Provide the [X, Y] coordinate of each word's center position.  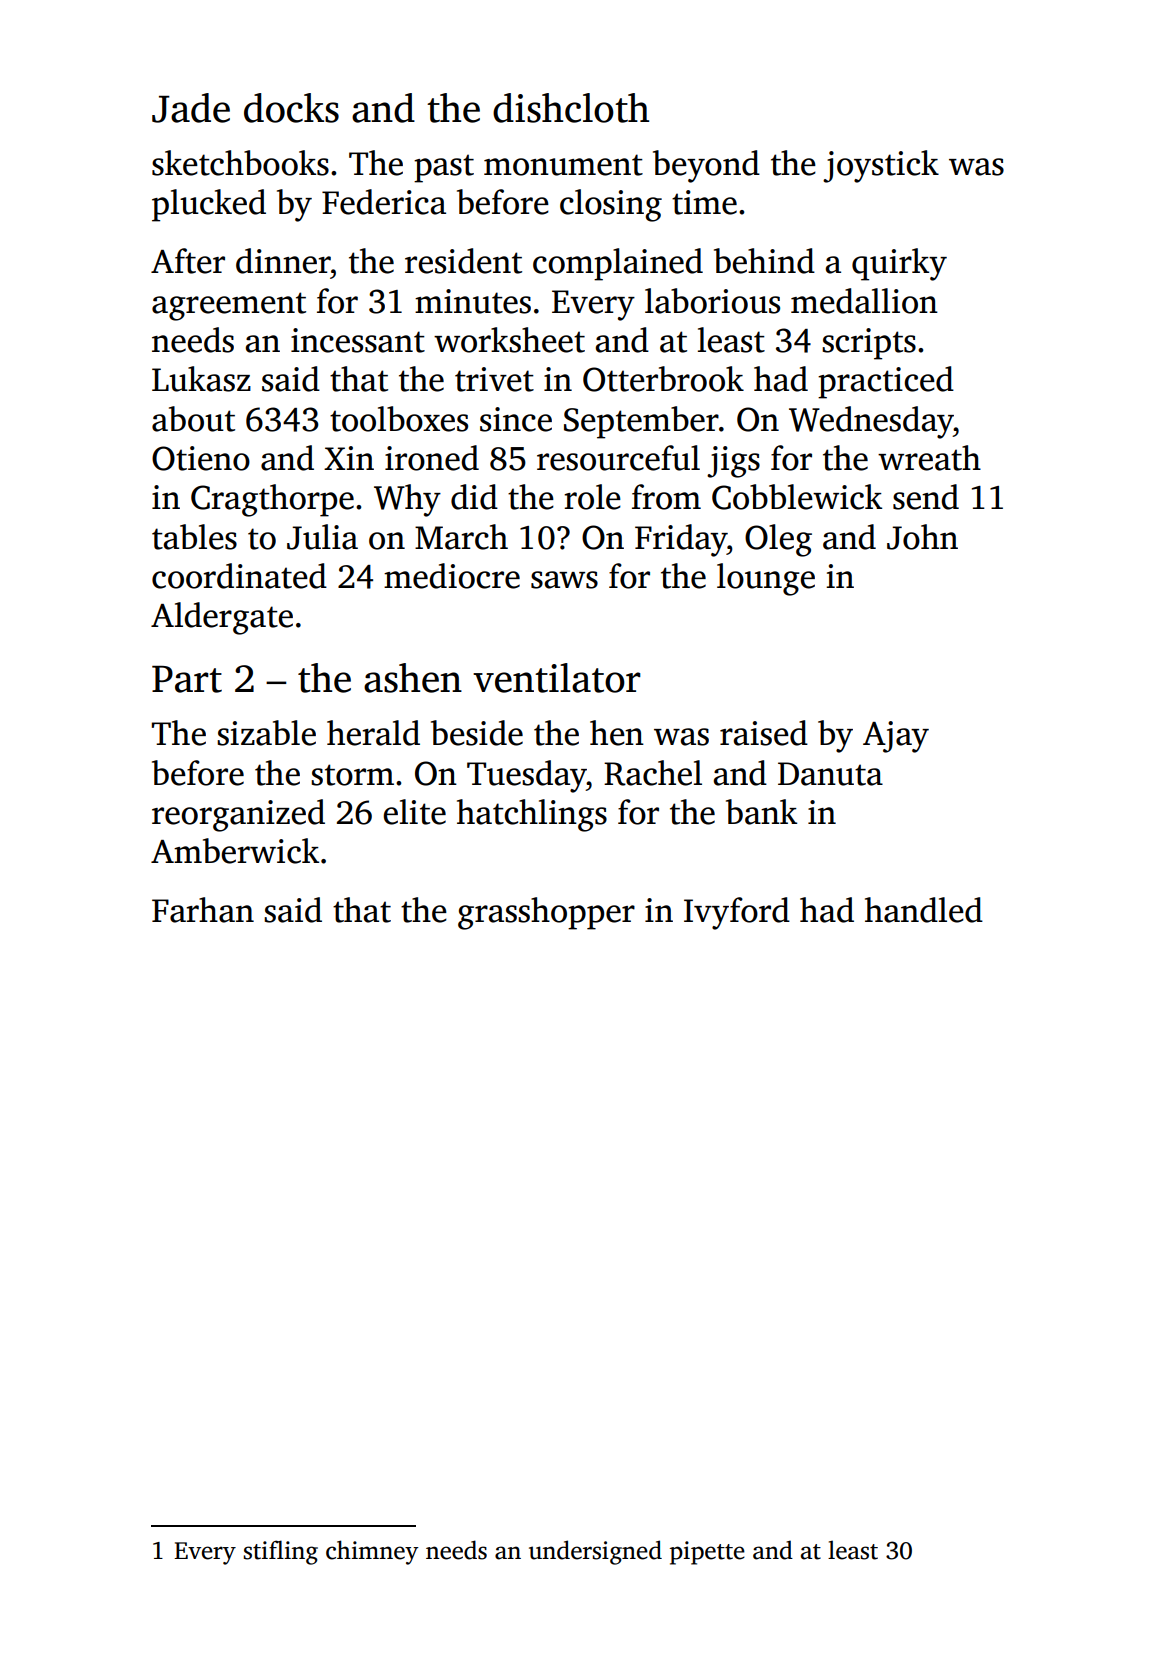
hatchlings [532, 815]
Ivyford [737, 913]
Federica [384, 202]
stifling [281, 1552]
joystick [881, 166]
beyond [706, 166]
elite [414, 812]
